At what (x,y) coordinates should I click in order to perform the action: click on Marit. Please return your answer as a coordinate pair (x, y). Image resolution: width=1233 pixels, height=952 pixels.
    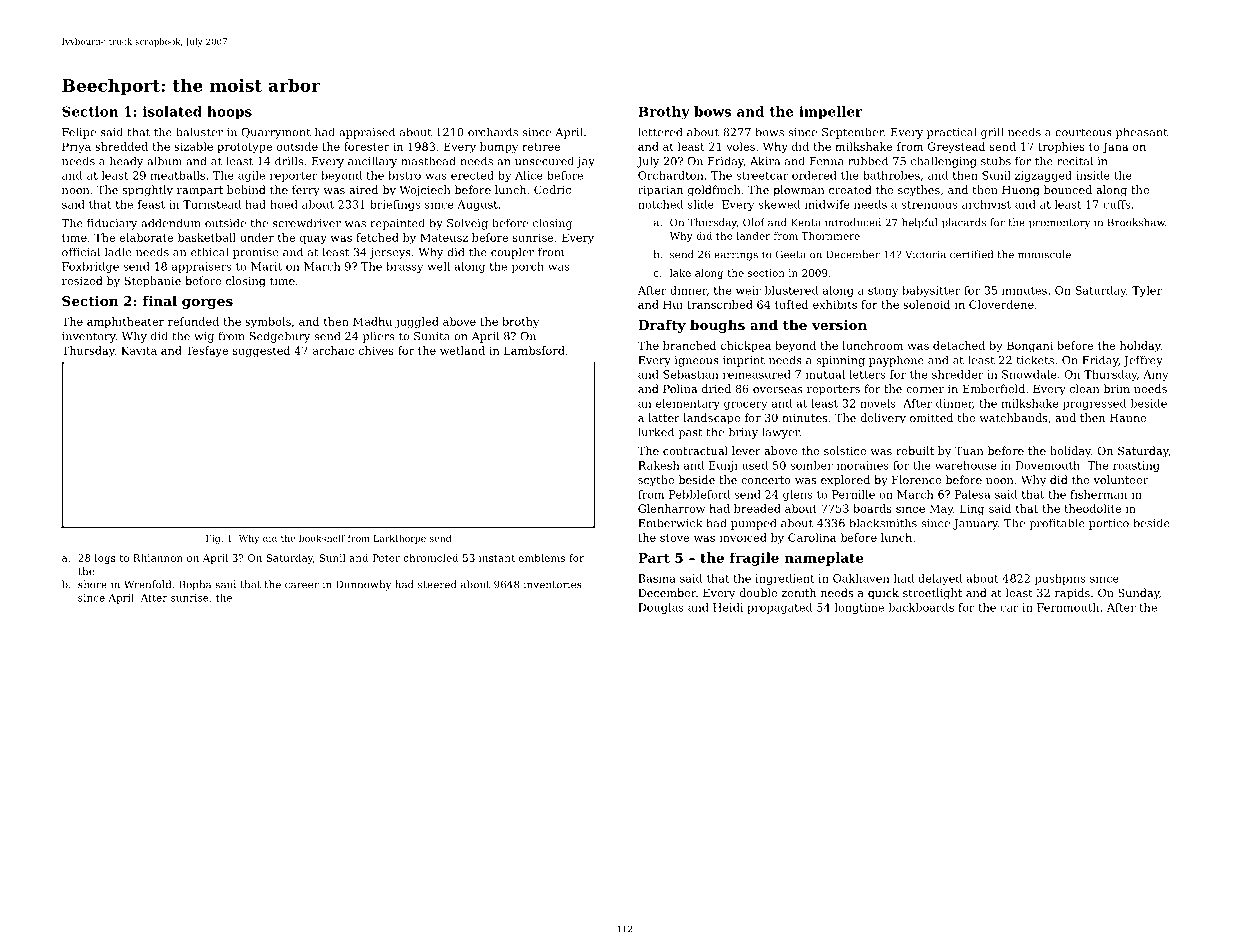
    Looking at the image, I should click on (266, 266).
